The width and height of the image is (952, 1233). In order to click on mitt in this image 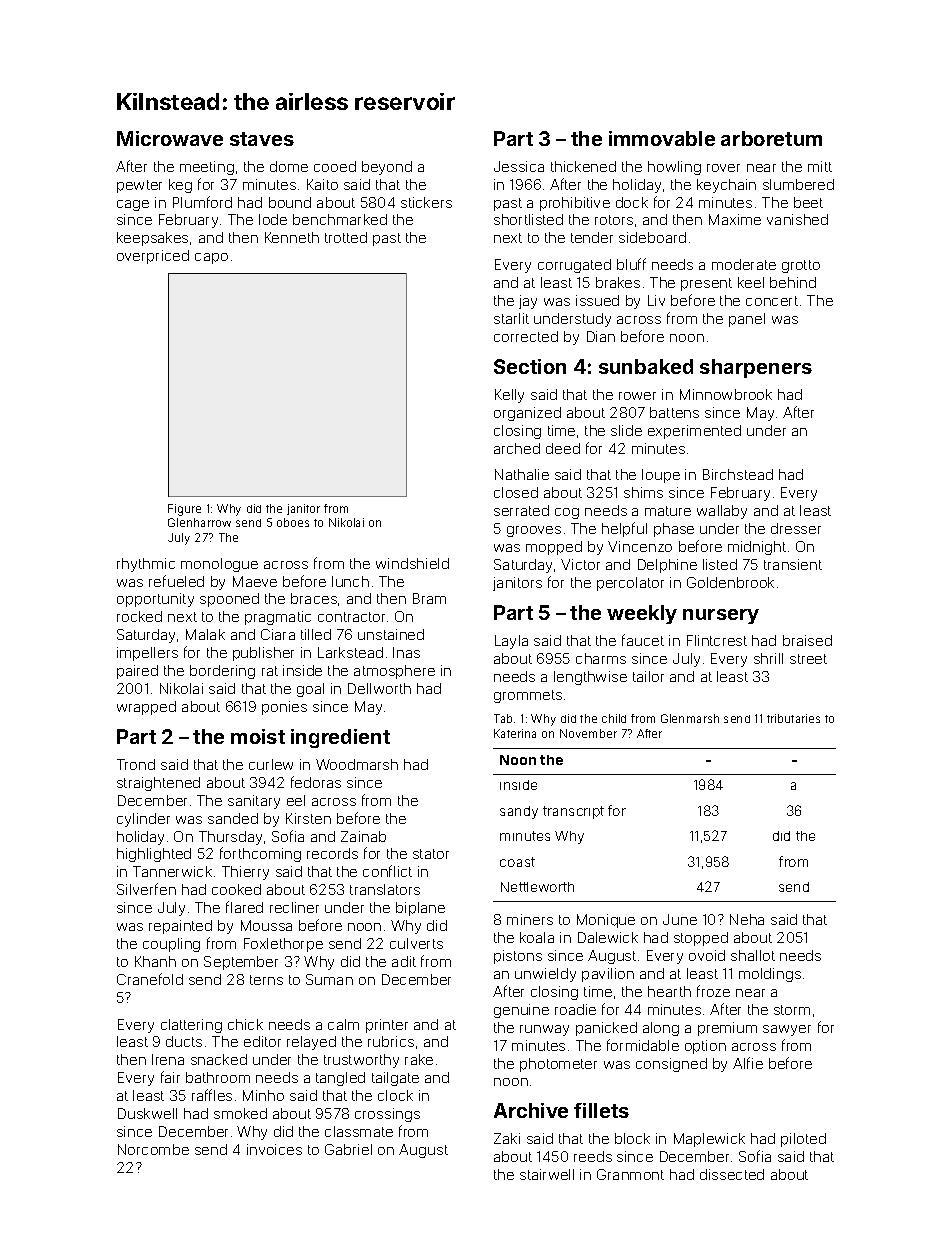, I will do `click(820, 166)`.
